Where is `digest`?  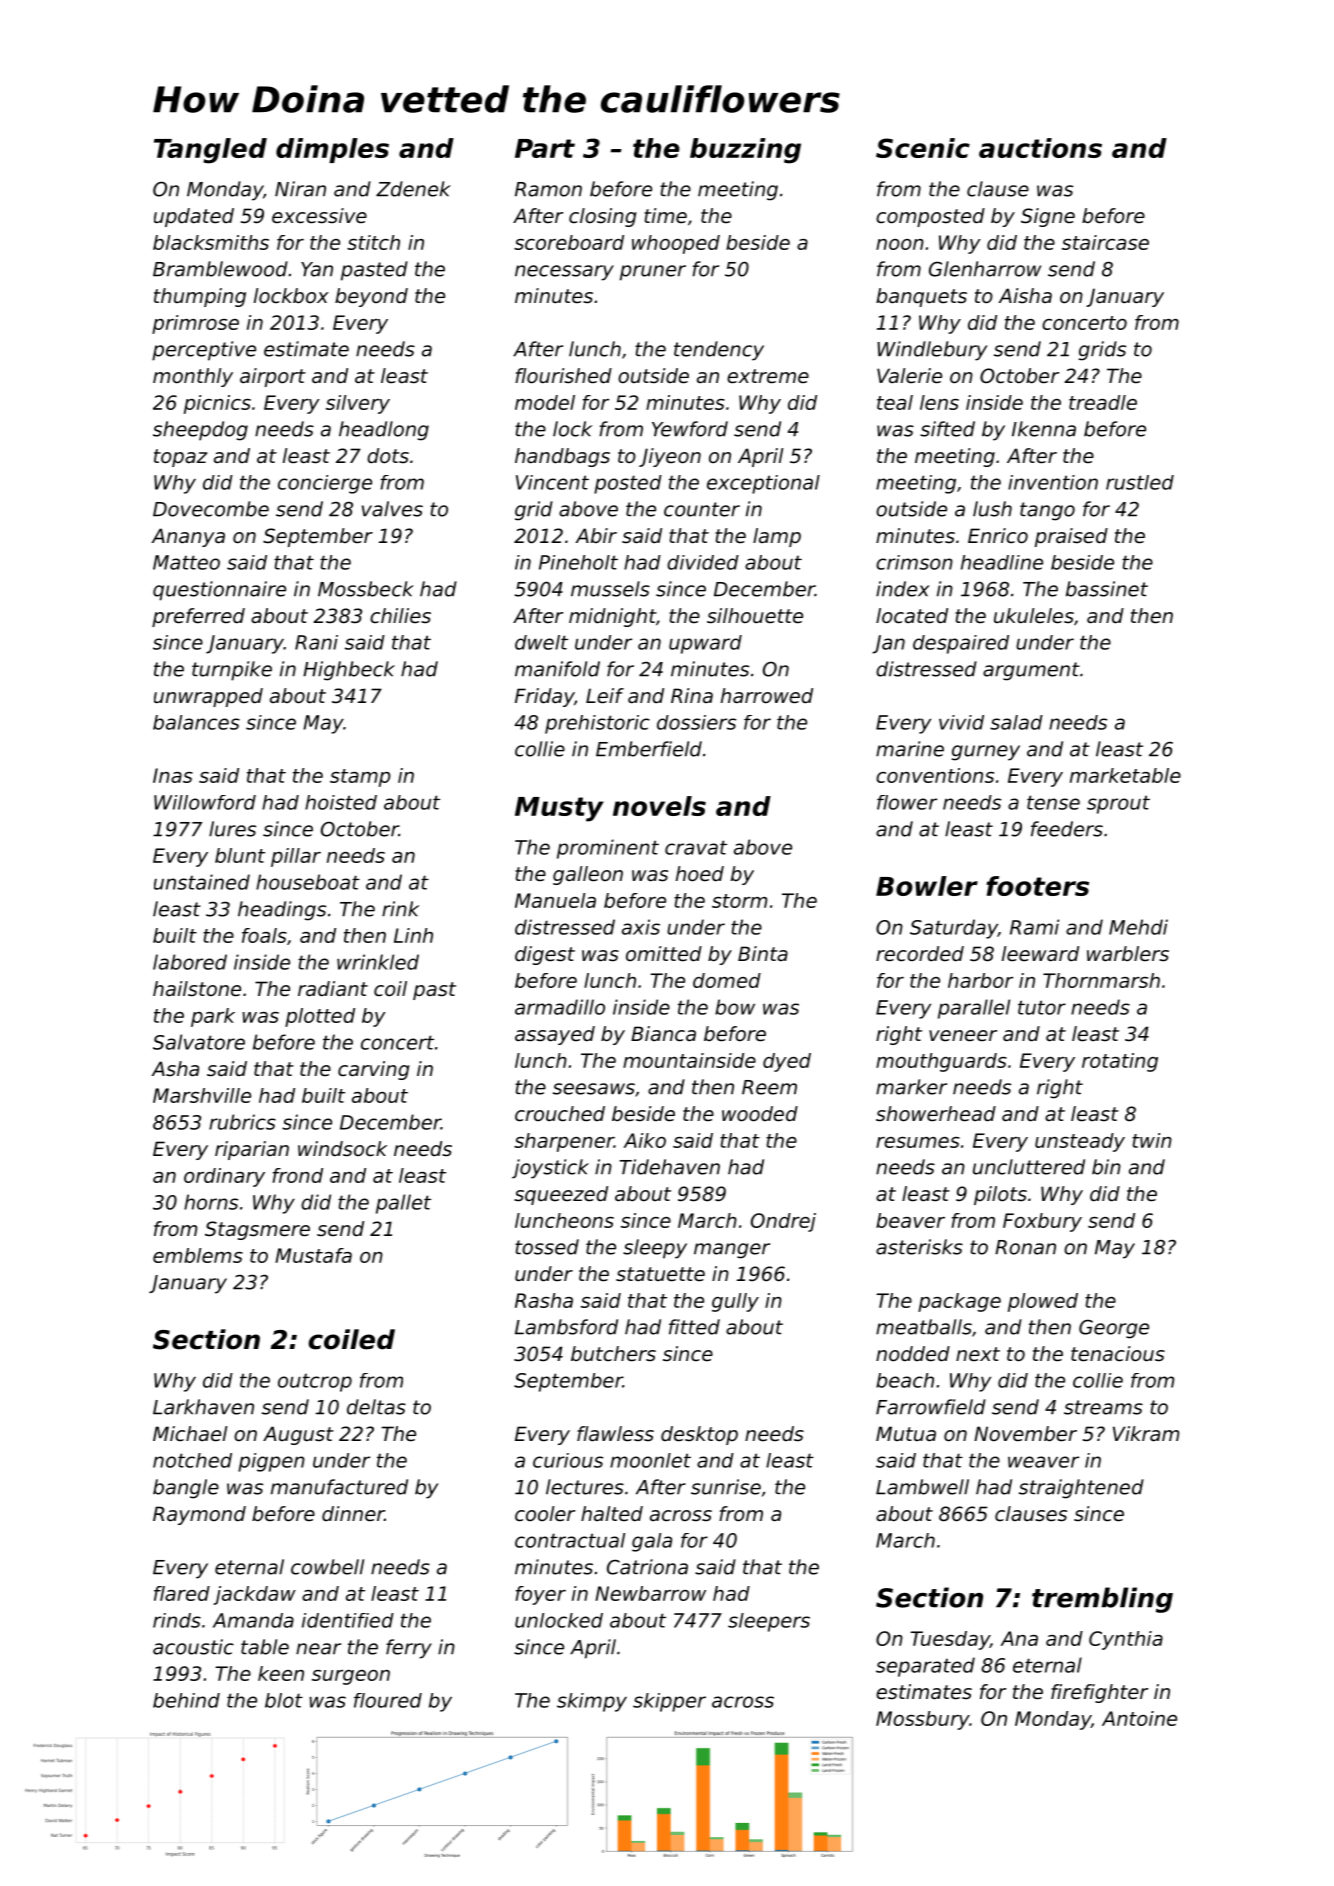
digest is located at coordinates (545, 955).
